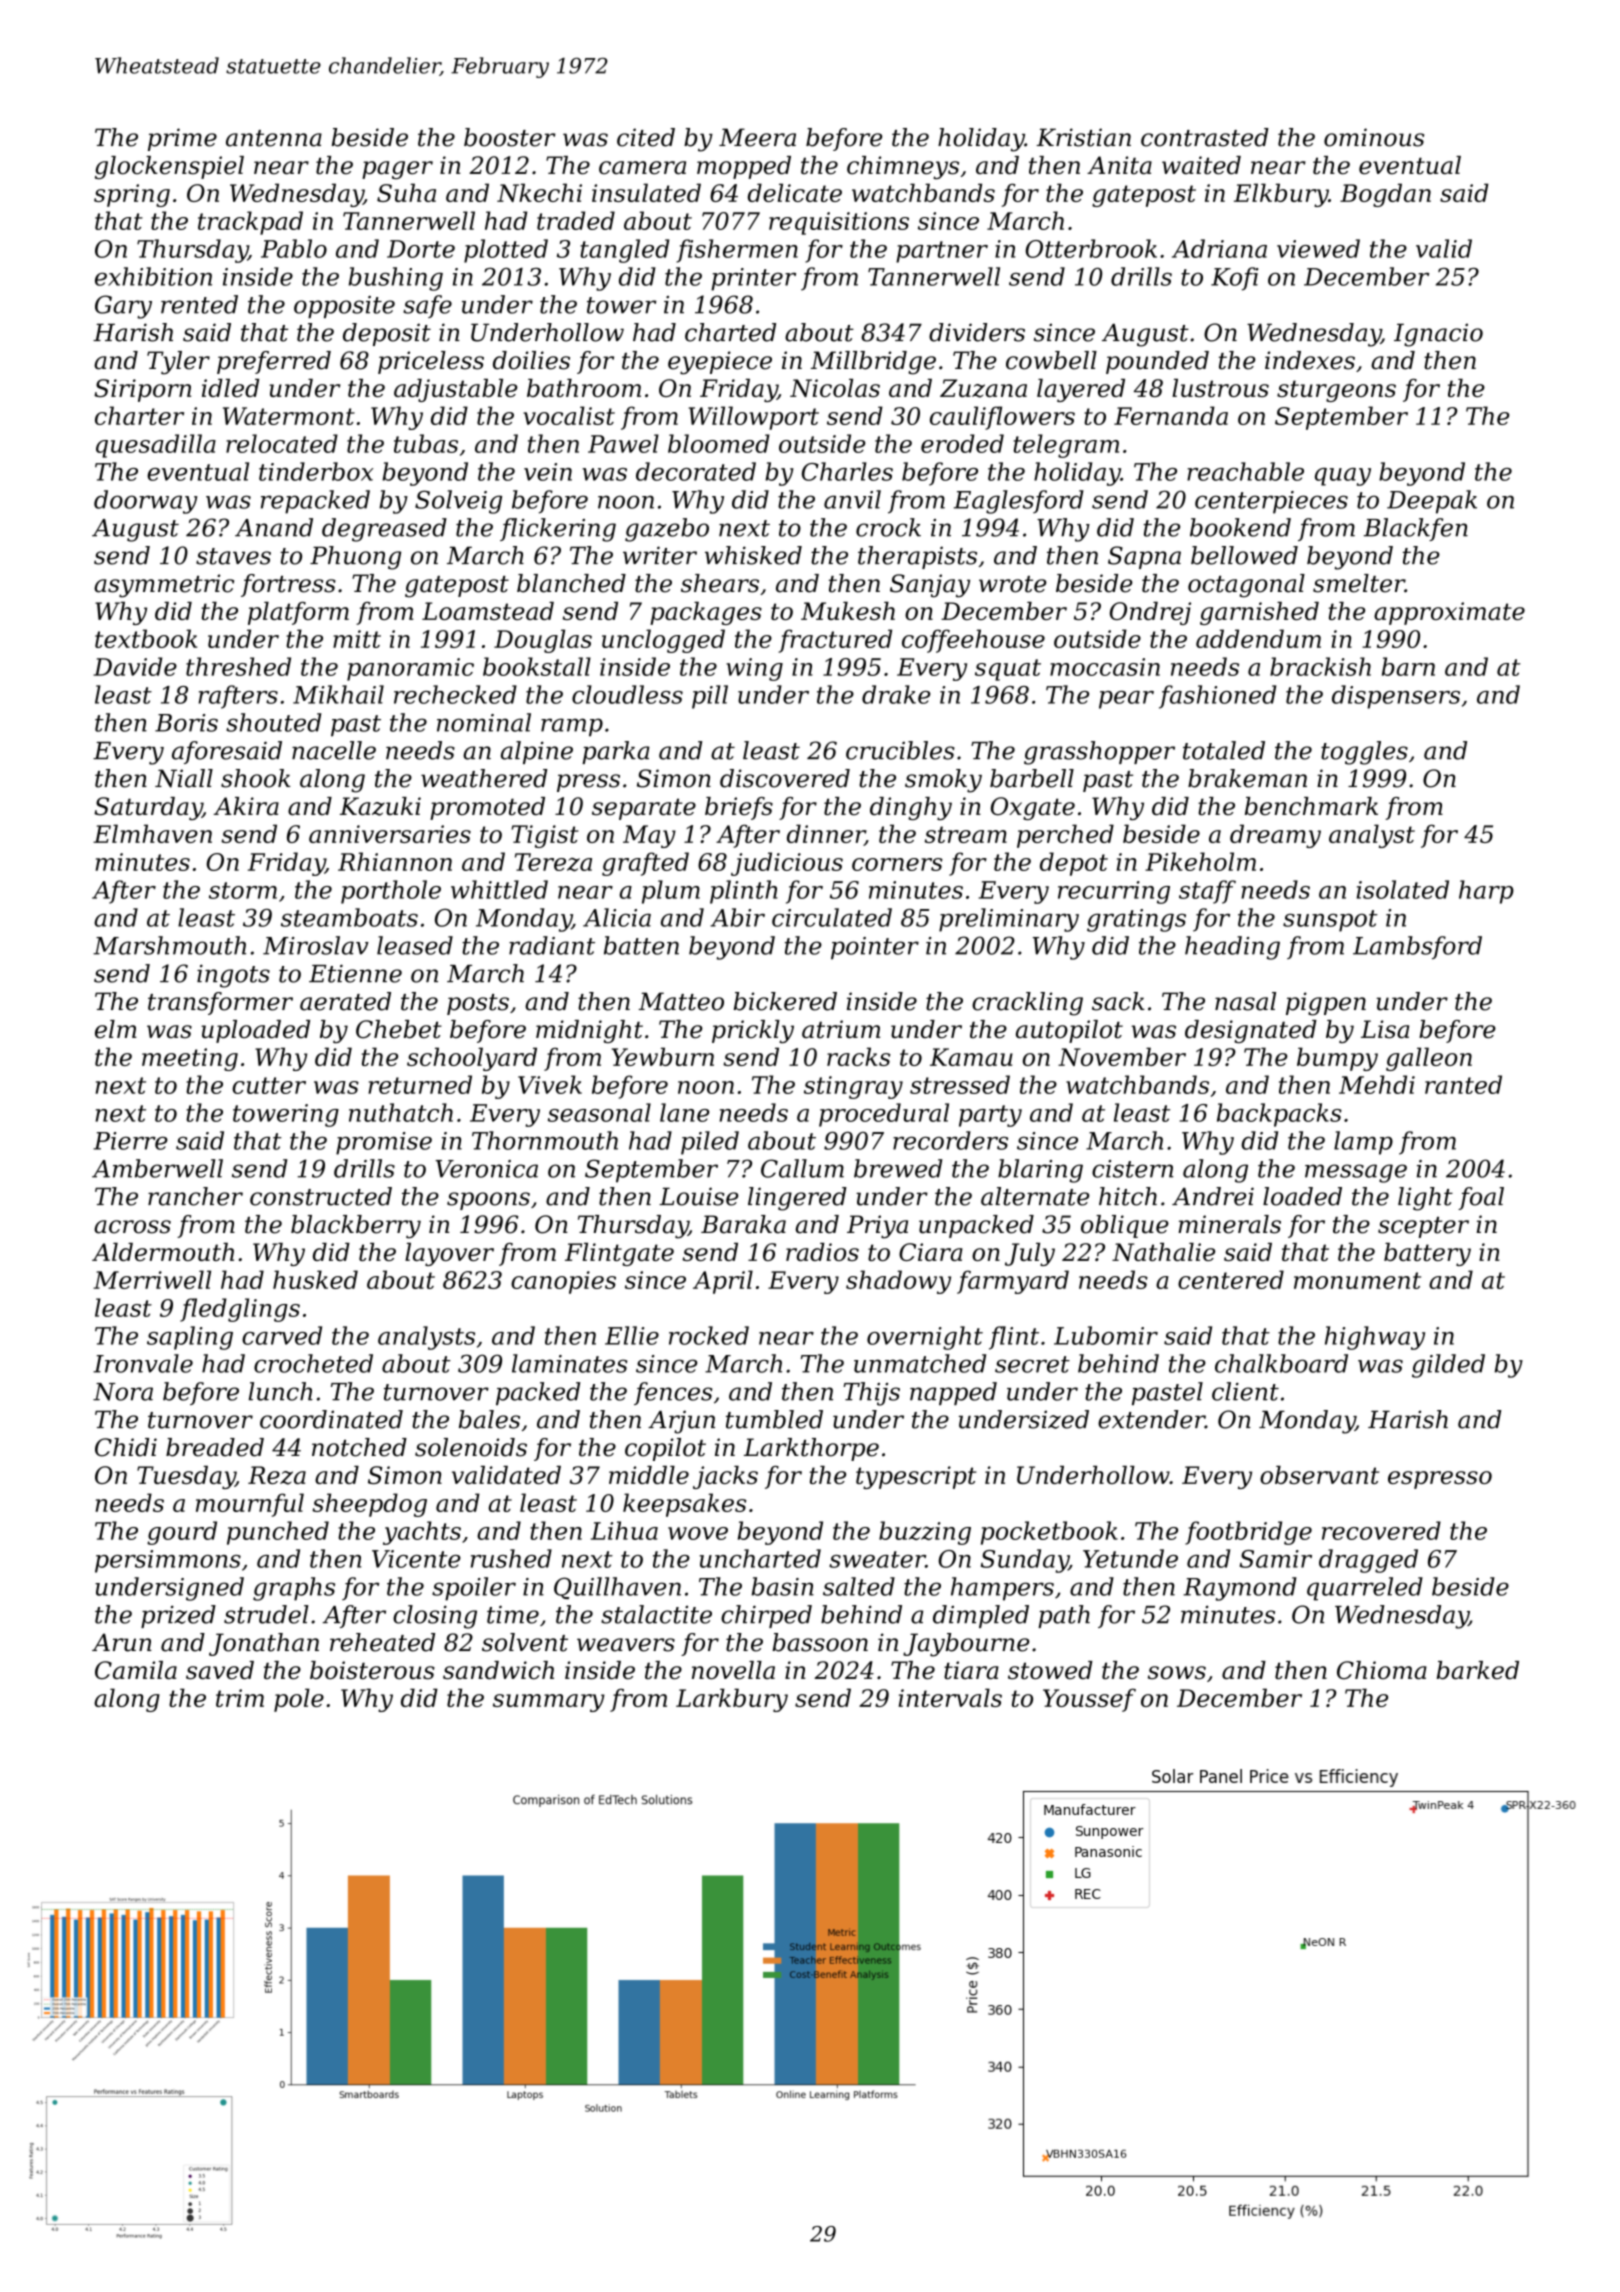 Image resolution: width=1620 pixels, height=2292 pixels. What do you see at coordinates (802, 1168) in the screenshot?
I see `Callum` at bounding box center [802, 1168].
